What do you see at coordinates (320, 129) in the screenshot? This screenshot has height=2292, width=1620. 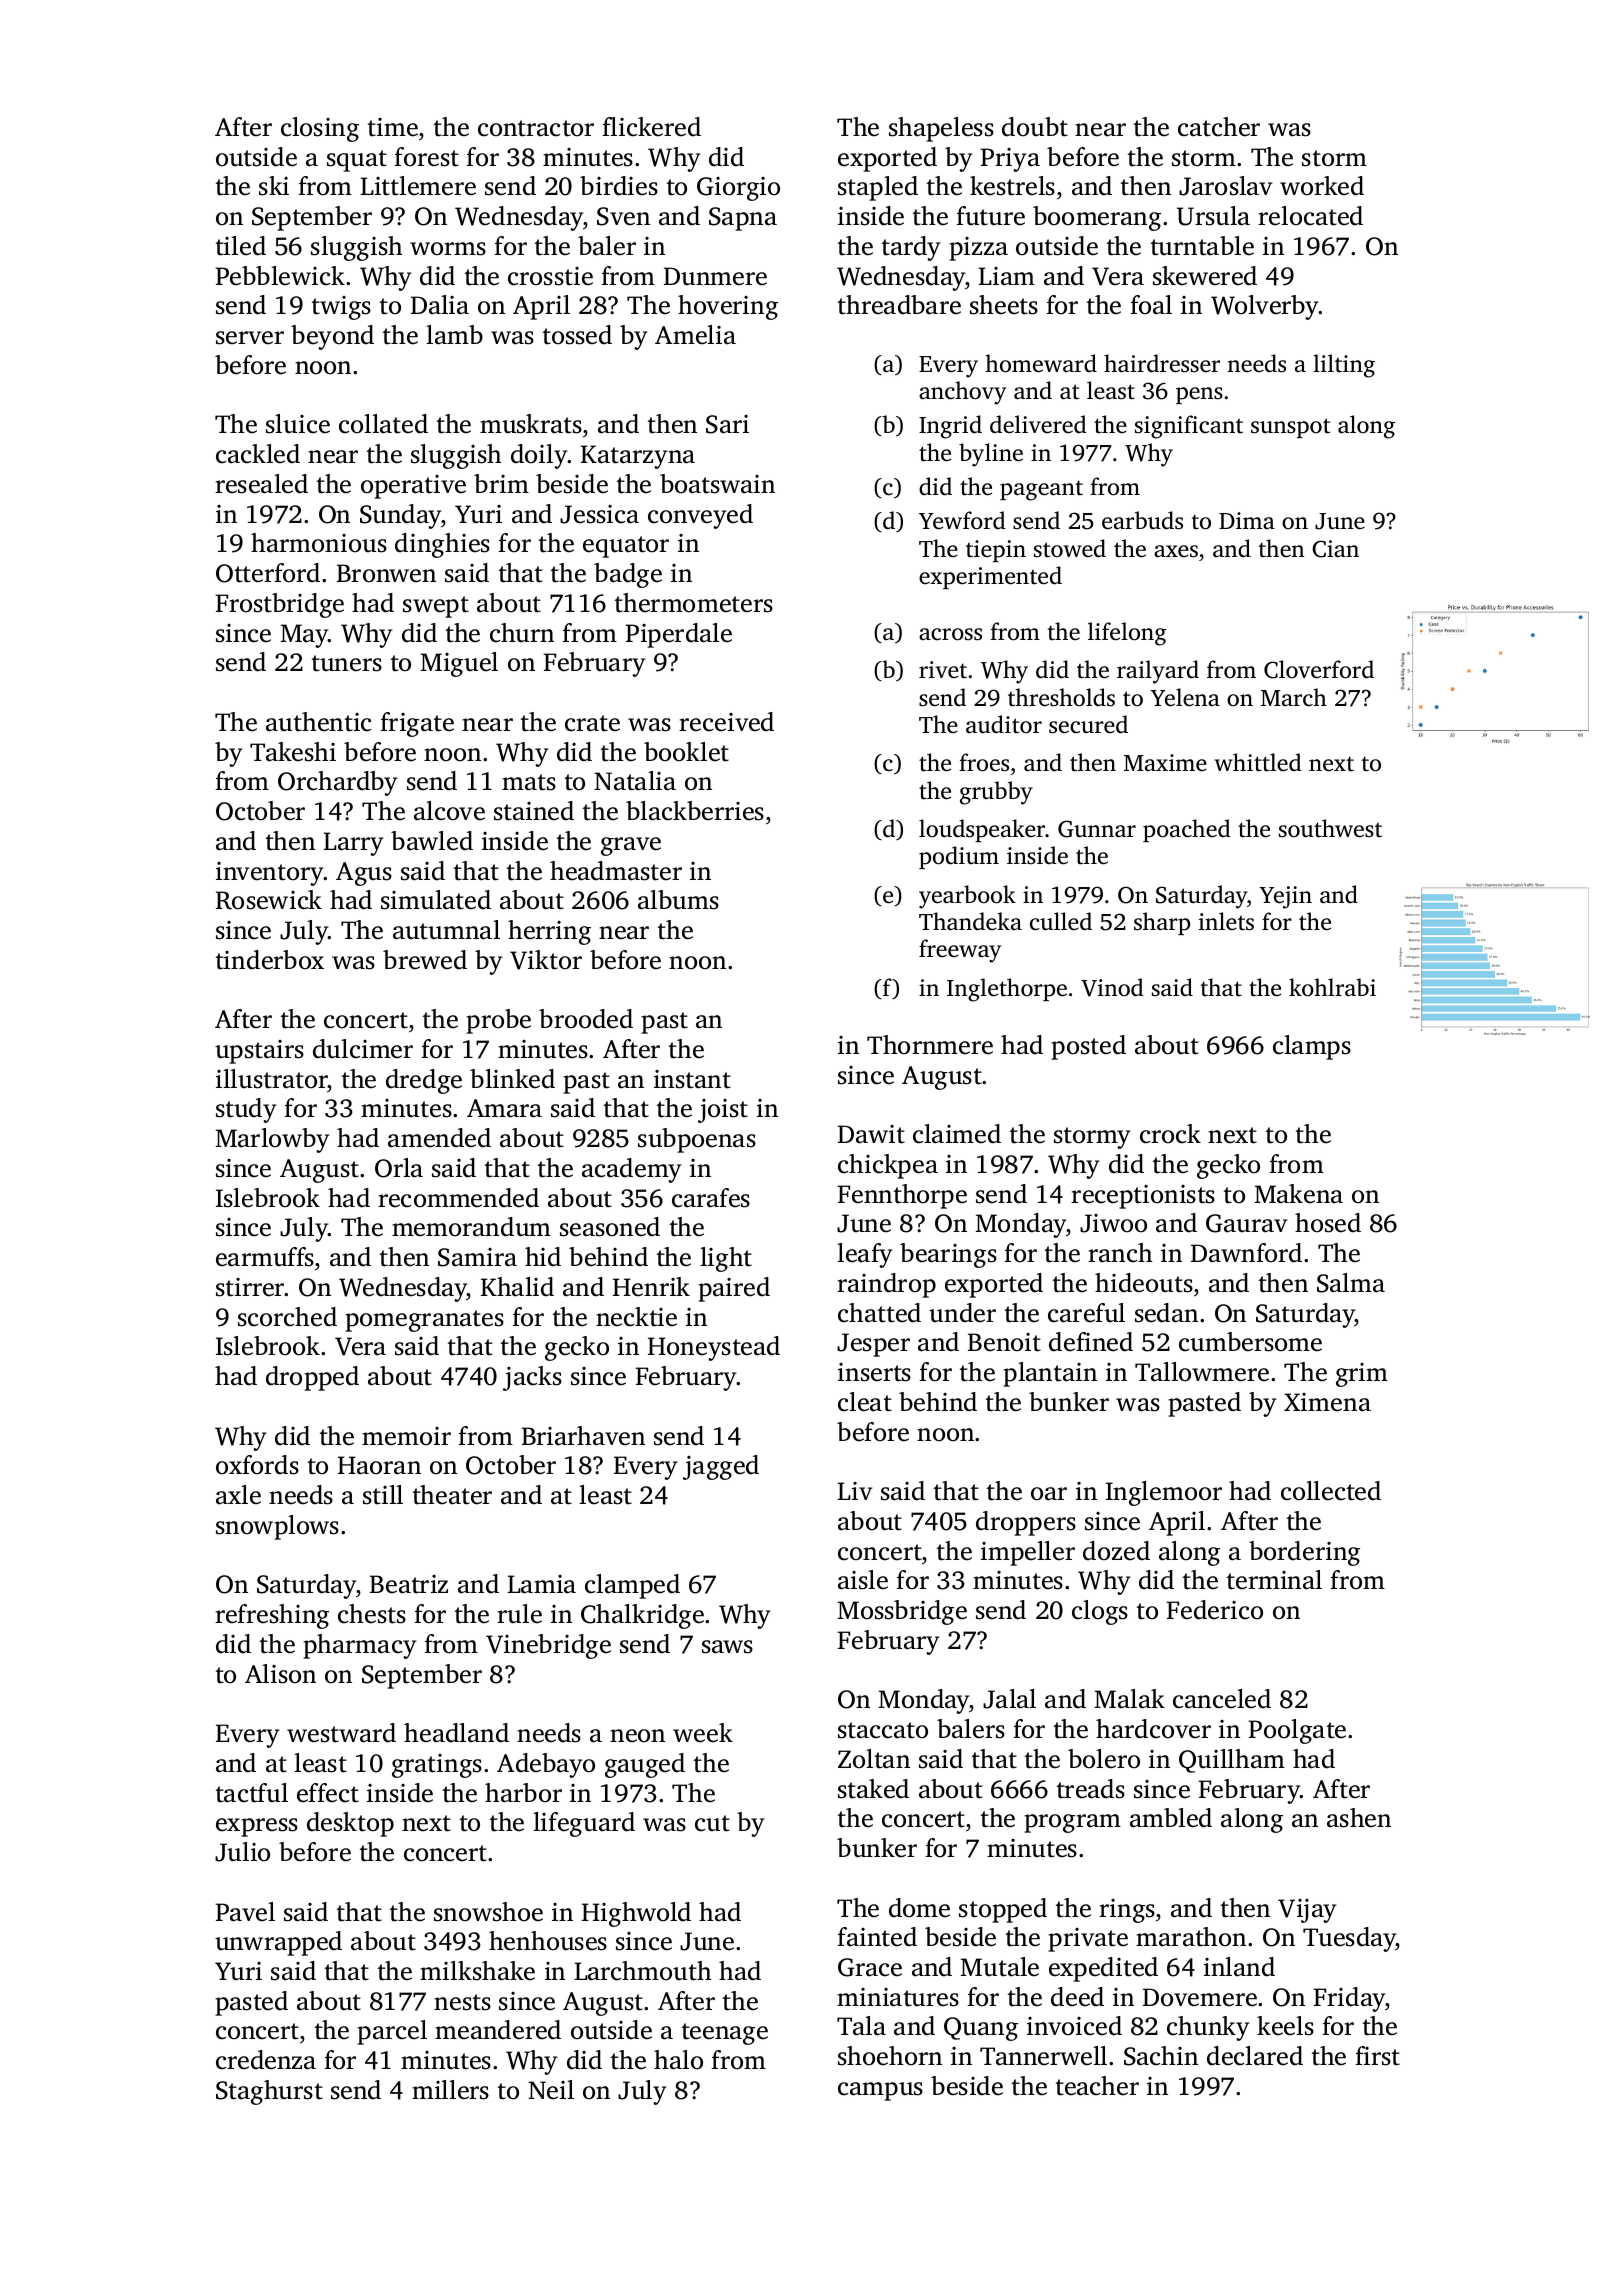 I see `closing` at bounding box center [320, 129].
